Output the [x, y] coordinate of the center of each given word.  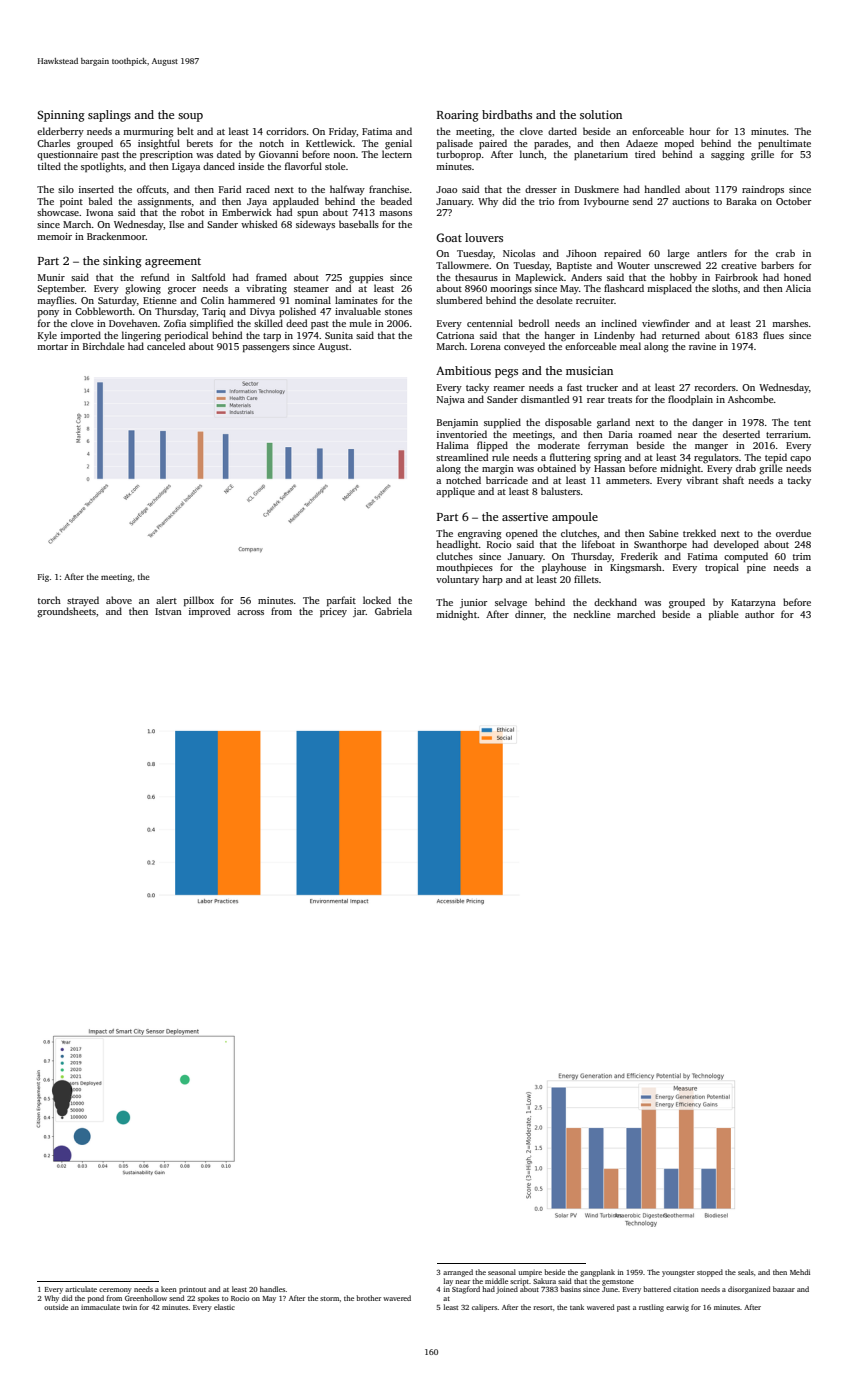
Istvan [168, 611]
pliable [724, 615]
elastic [224, 1307]
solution [601, 114]
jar [359, 612]
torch [49, 600]
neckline [592, 614]
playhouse [564, 568]
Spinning [61, 116]
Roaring [458, 116]
